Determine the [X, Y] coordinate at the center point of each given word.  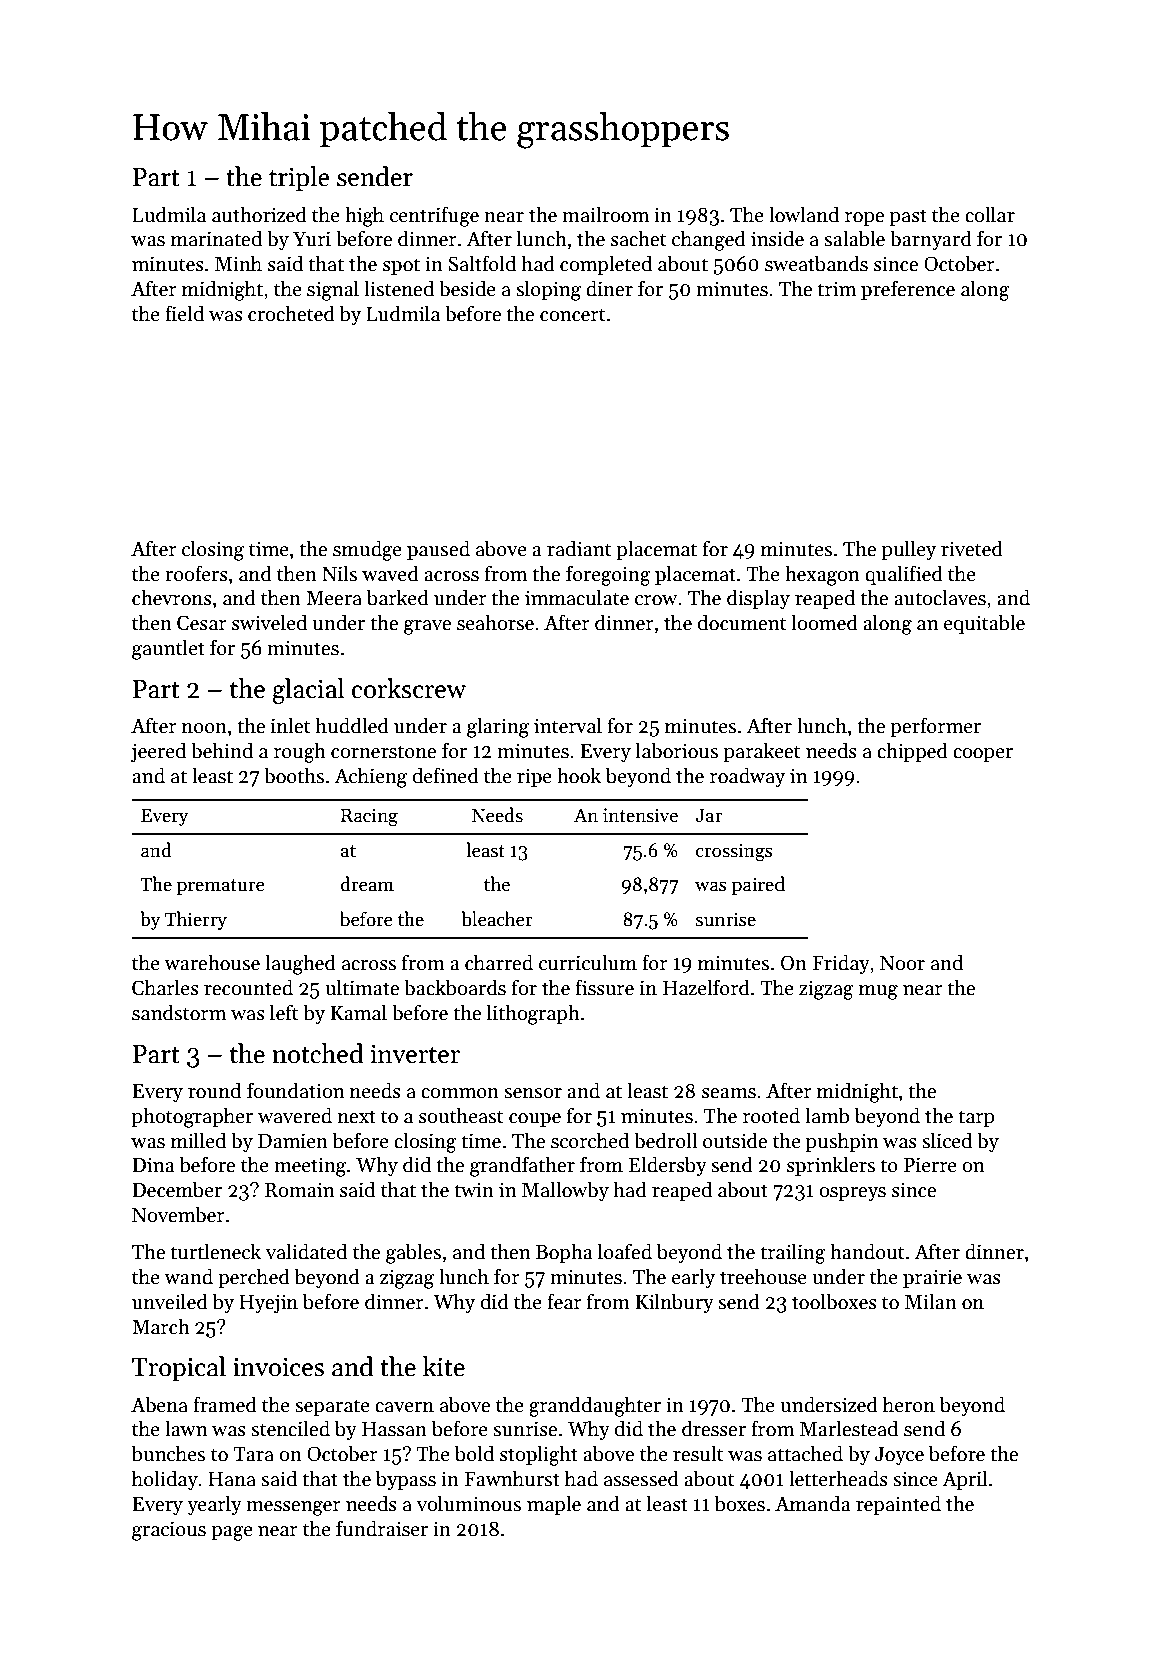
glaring [498, 727]
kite [444, 1366]
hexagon [822, 575]
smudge [367, 550]
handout [867, 1251]
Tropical [179, 1369]
